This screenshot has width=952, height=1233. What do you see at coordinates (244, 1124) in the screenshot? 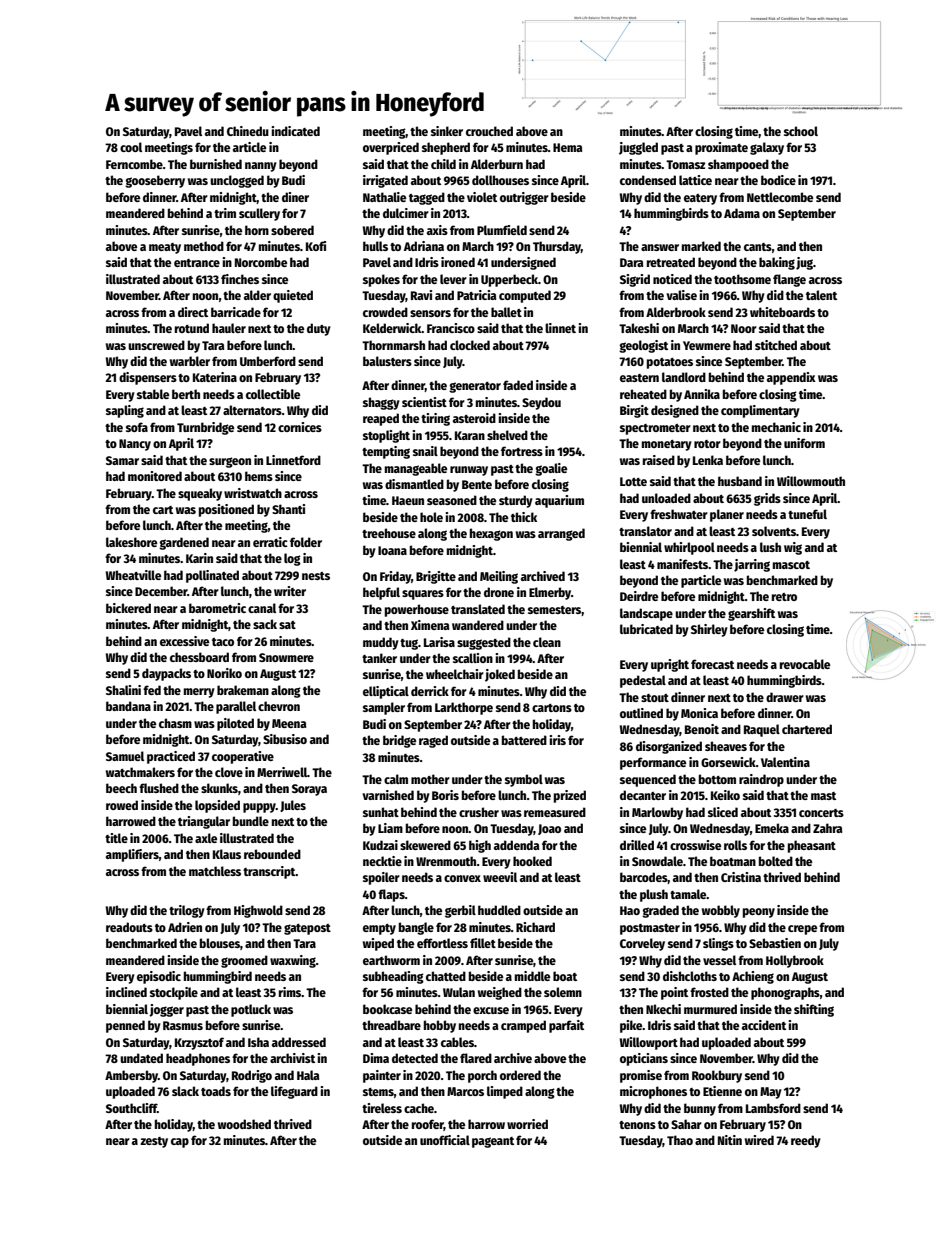
I see `woodshed` at bounding box center [244, 1124].
